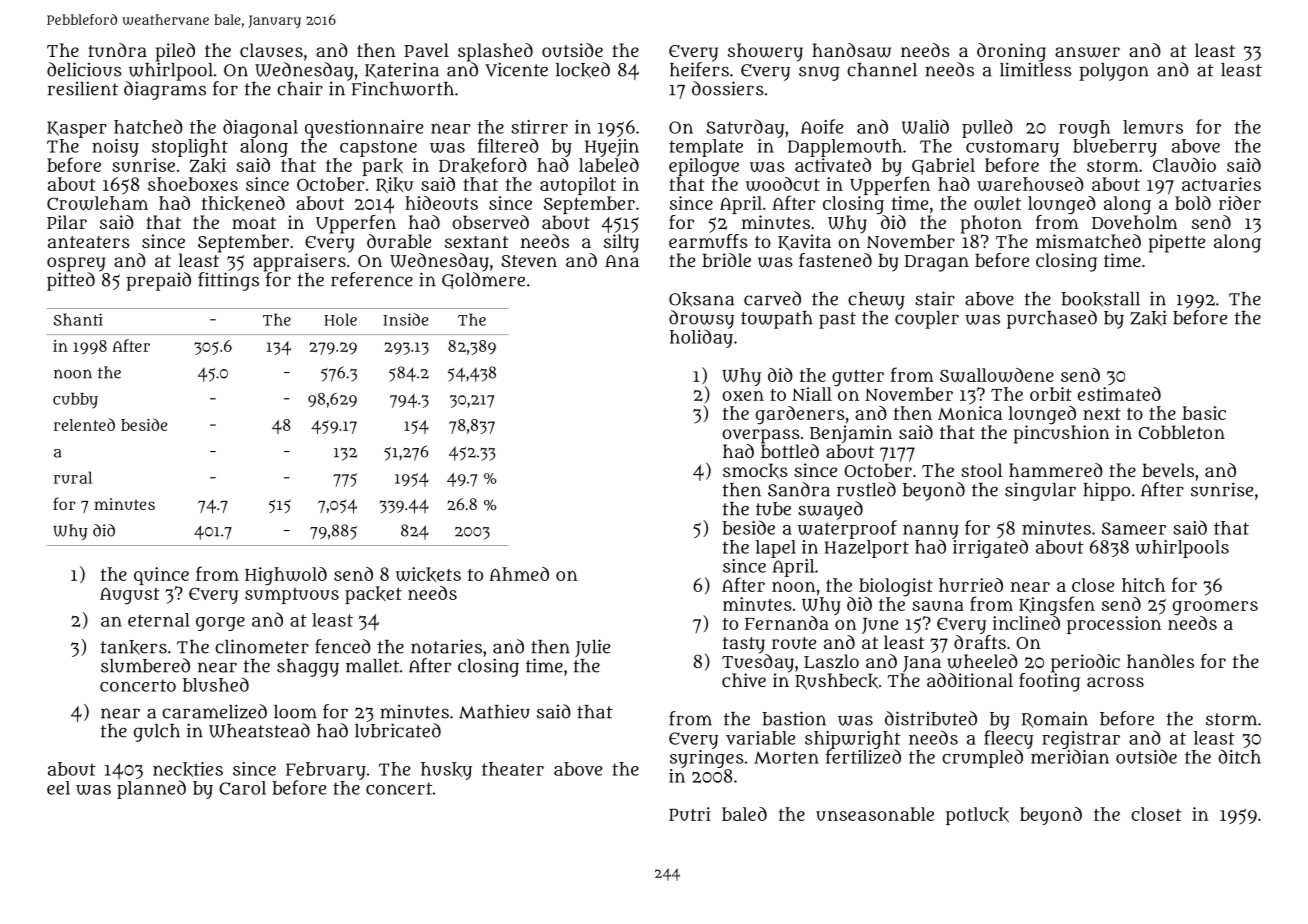  What do you see at coordinates (254, 223) in the screenshot?
I see `moat` at bounding box center [254, 223].
